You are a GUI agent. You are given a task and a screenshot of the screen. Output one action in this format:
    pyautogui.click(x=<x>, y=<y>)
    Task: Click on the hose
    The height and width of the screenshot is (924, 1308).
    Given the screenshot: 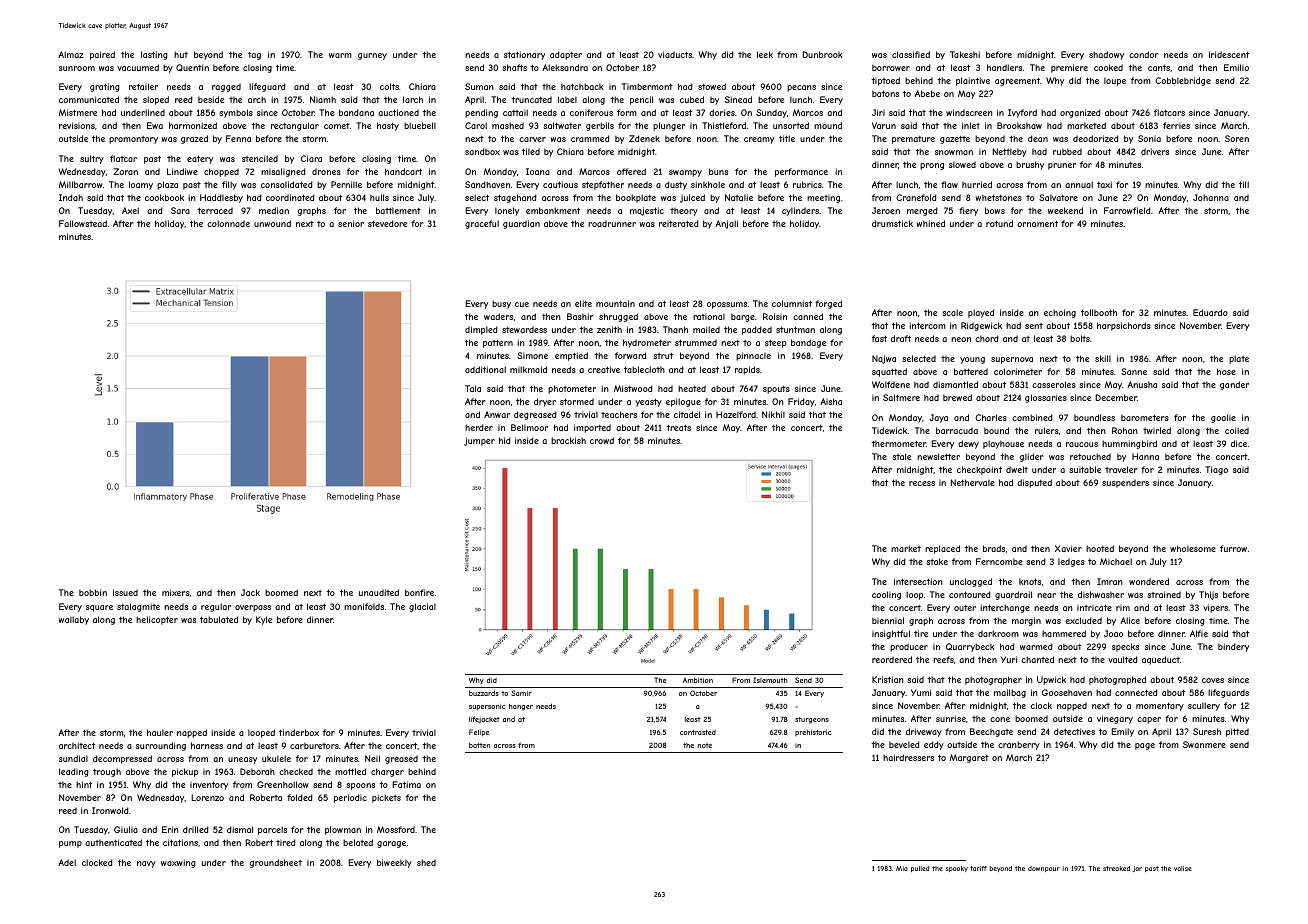 What is the action you would take?
    pyautogui.click(x=1226, y=371)
